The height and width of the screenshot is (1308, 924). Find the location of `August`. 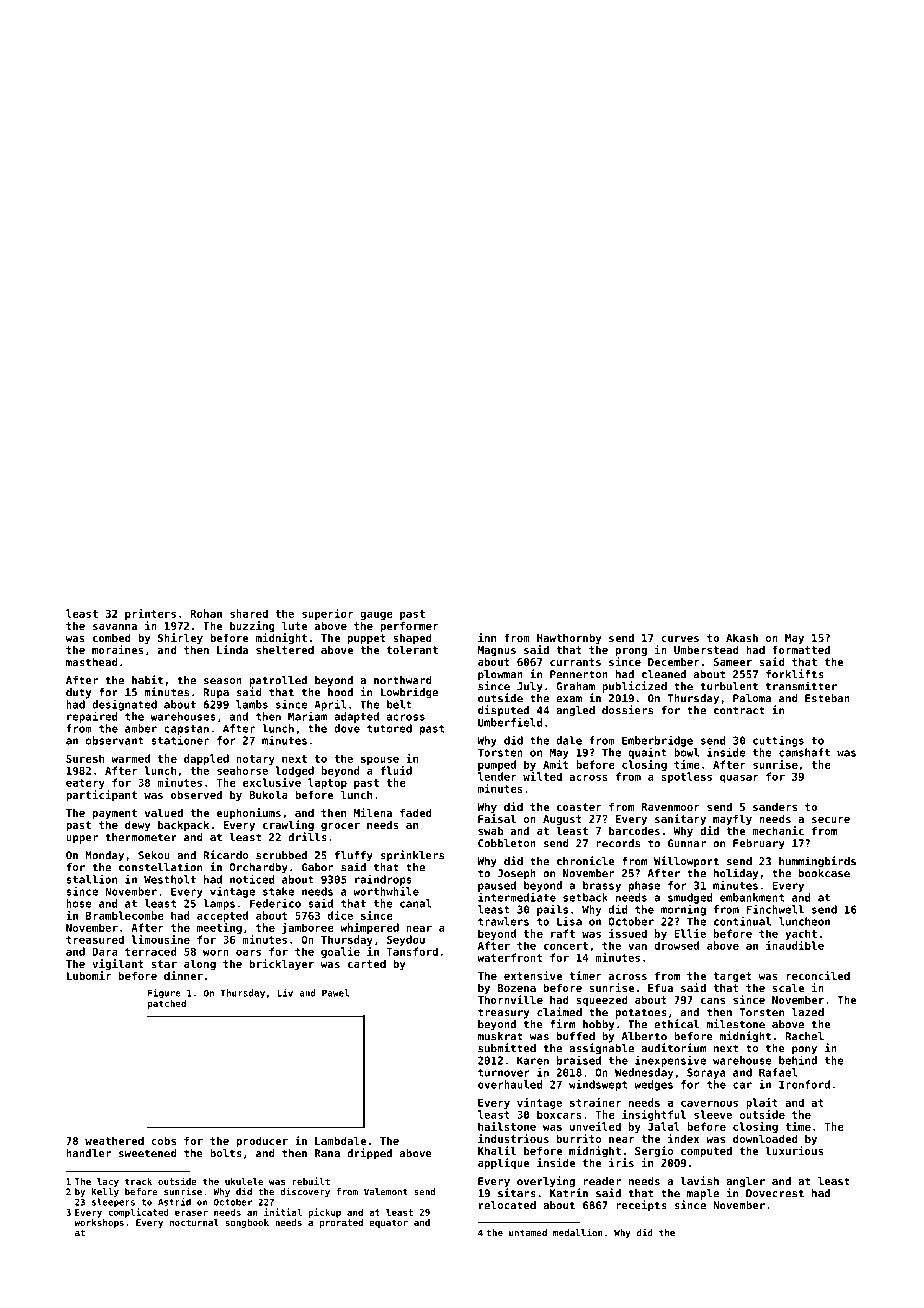

August is located at coordinates (562, 820).
